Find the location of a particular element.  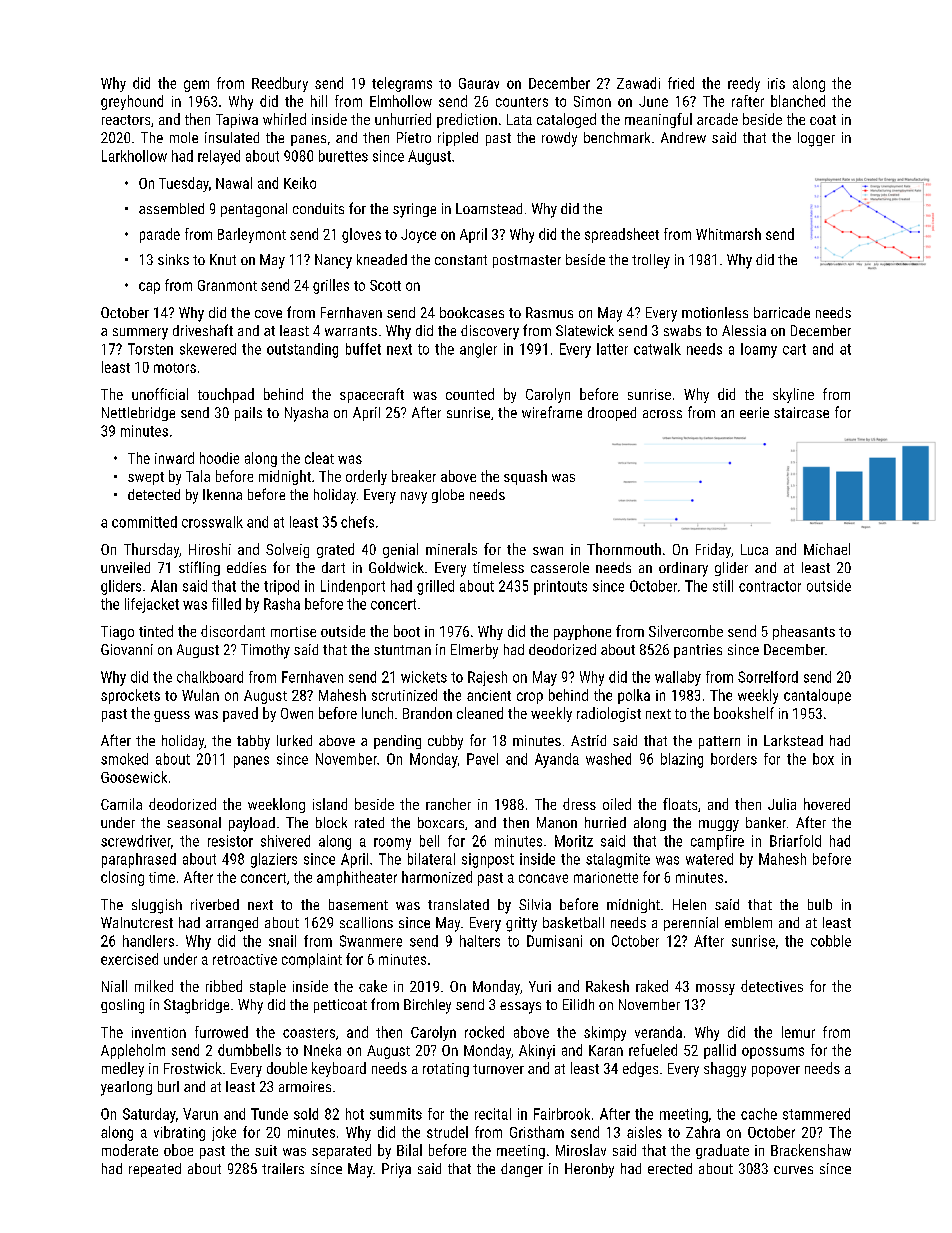

concave is located at coordinates (543, 878).
